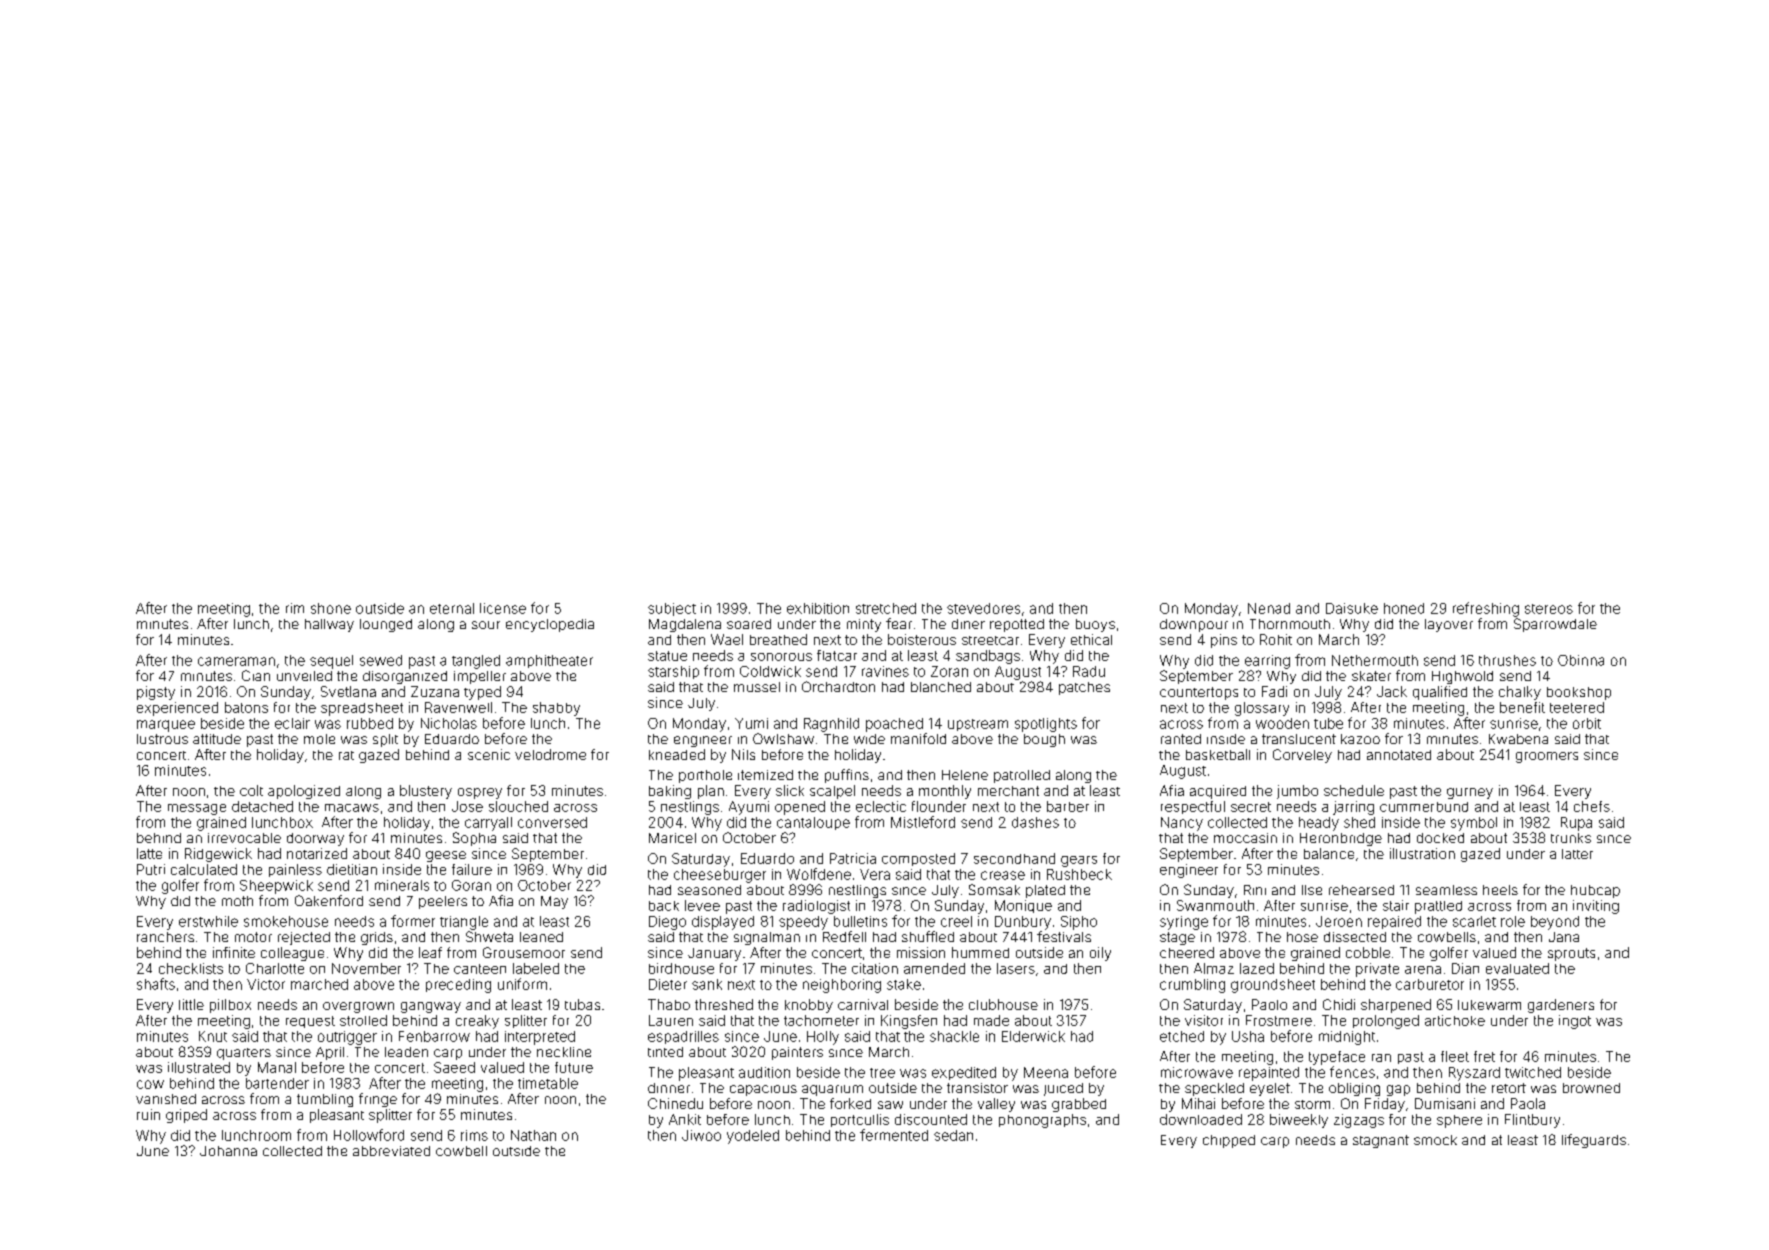 The image size is (1769, 1250). Describe the element at coordinates (809, 1006) in the image. I see `knobby` at that location.
